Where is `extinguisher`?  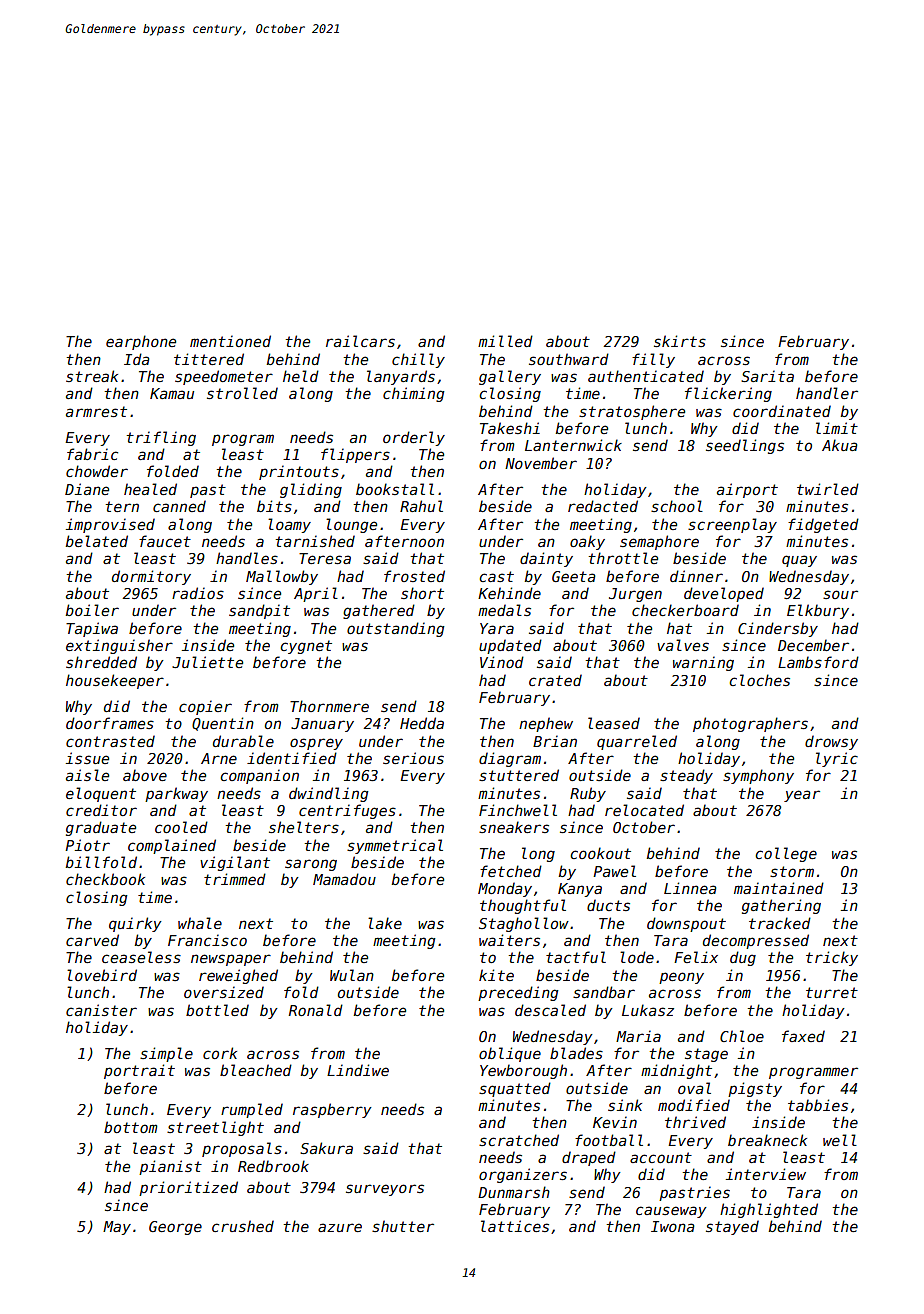 extinguisher is located at coordinates (119, 646).
